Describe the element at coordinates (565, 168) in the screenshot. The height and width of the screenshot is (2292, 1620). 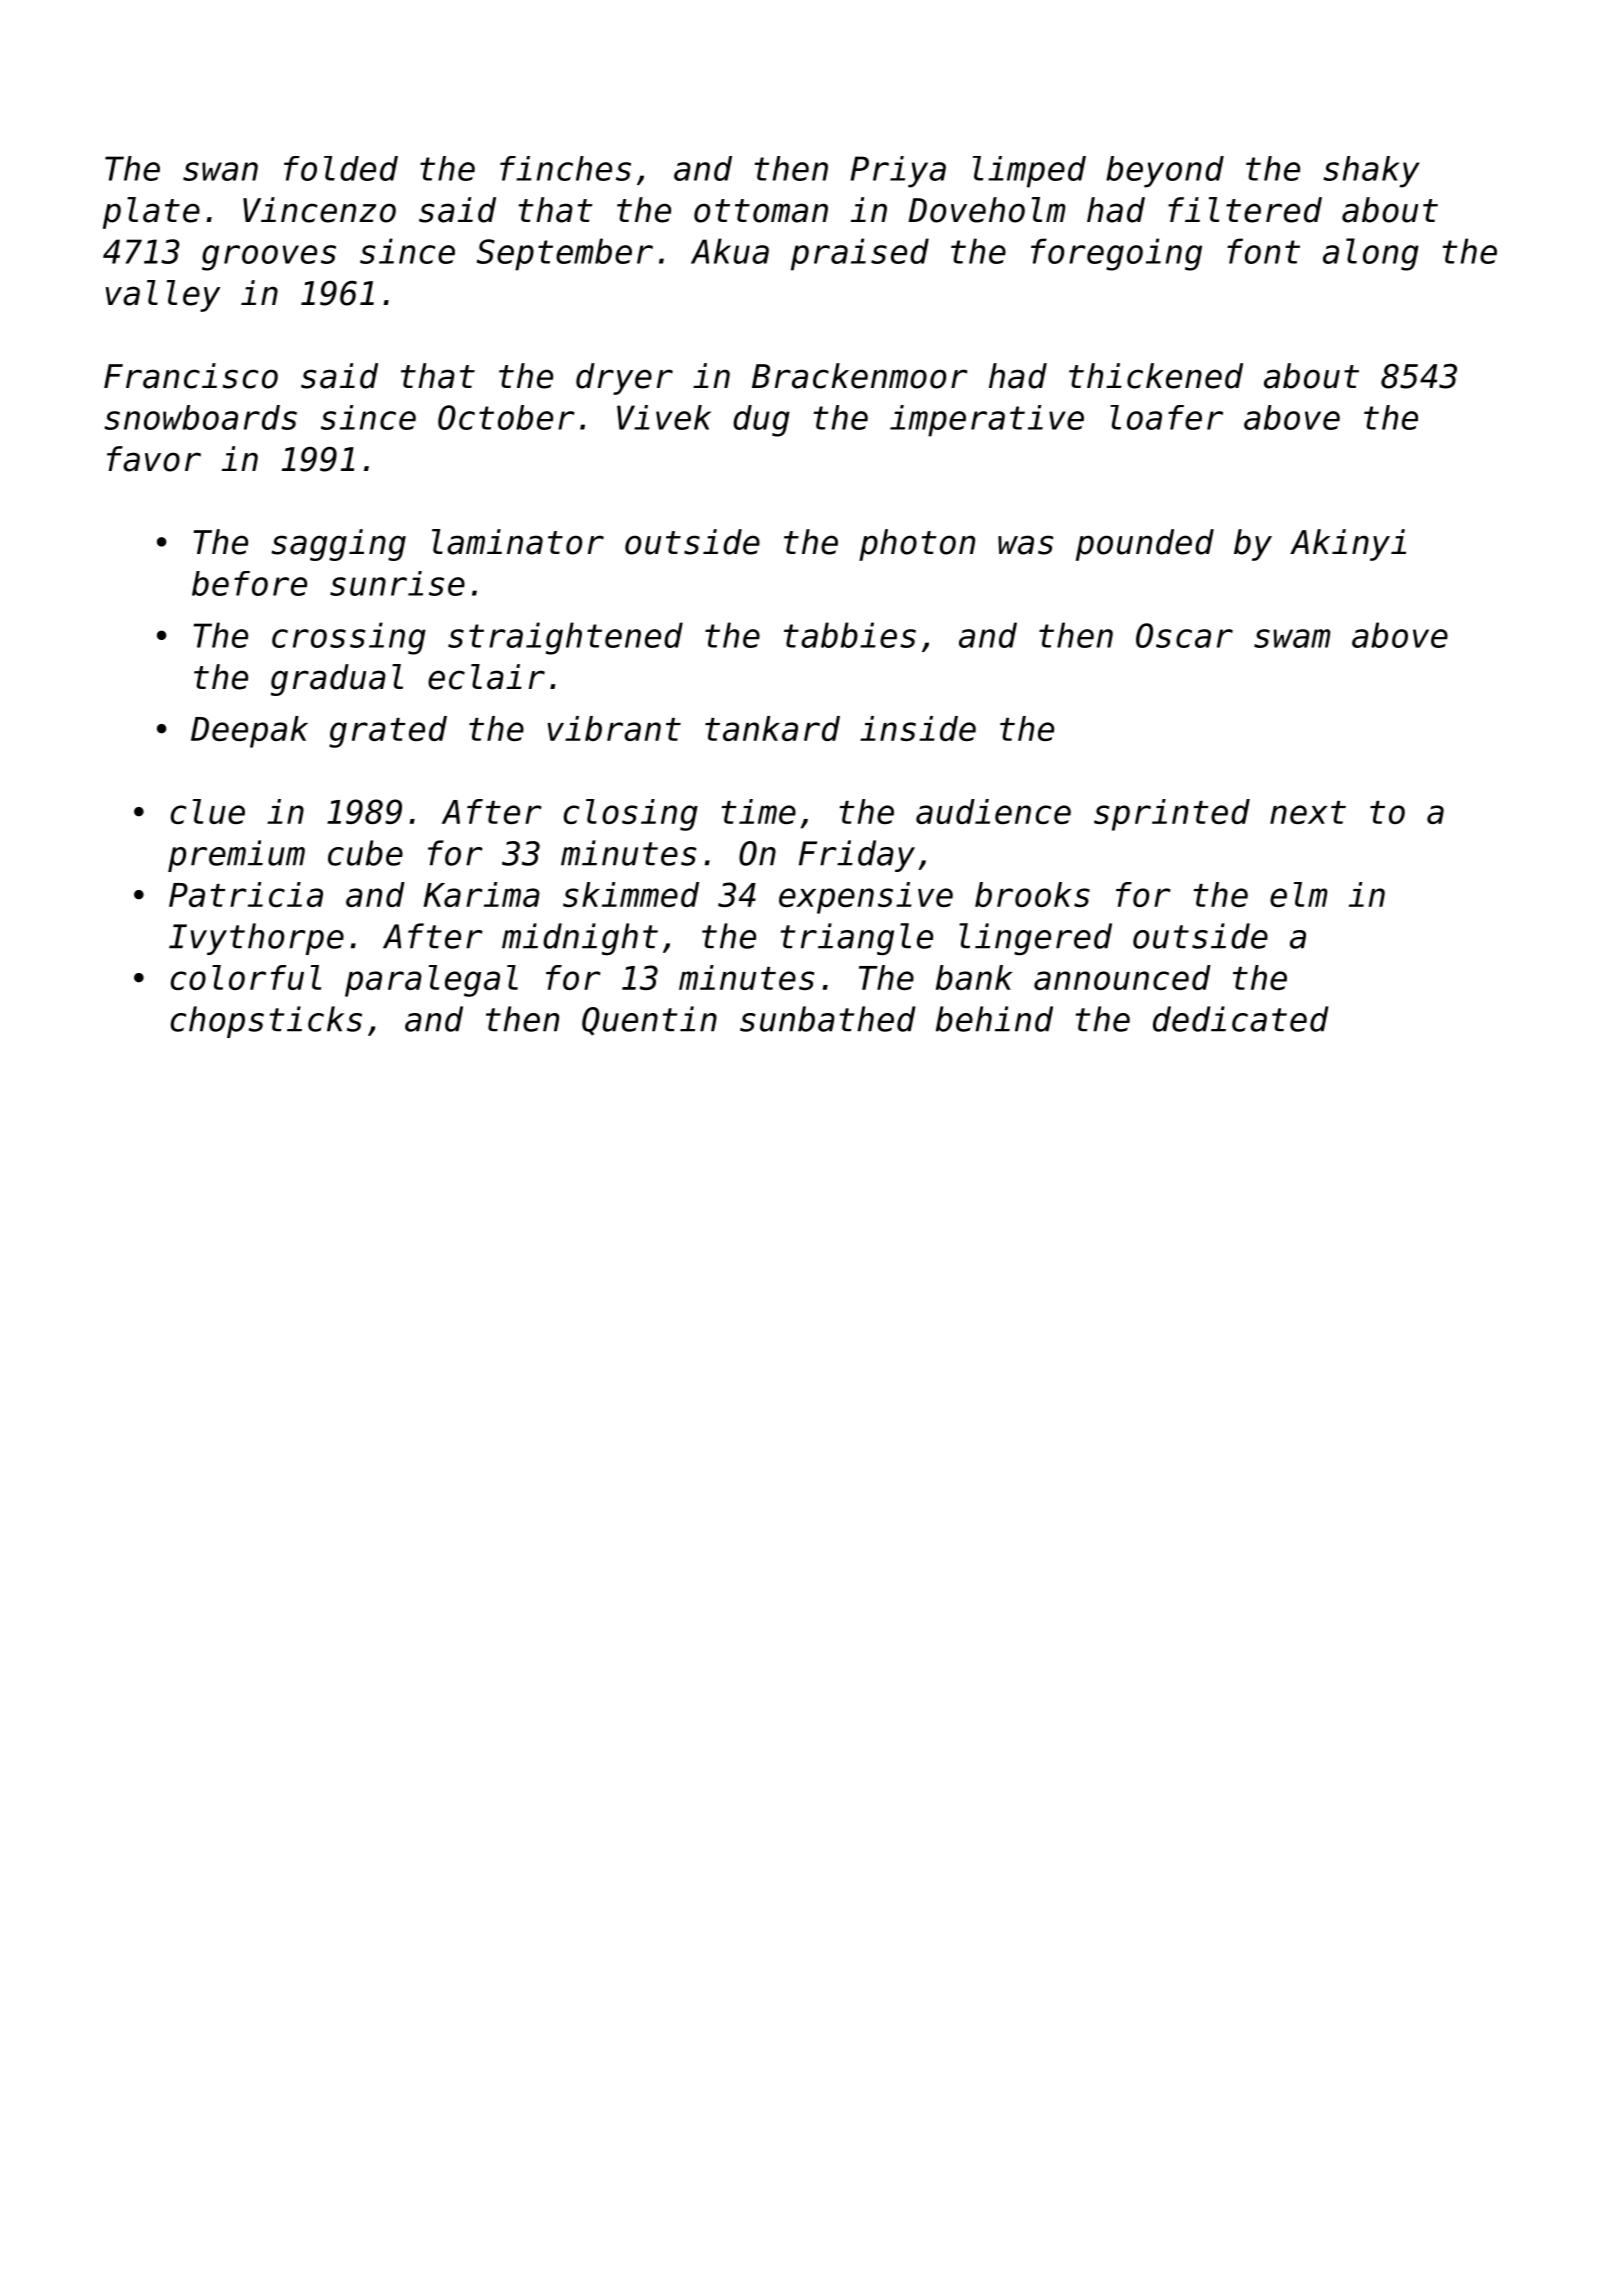
I see `finches` at that location.
